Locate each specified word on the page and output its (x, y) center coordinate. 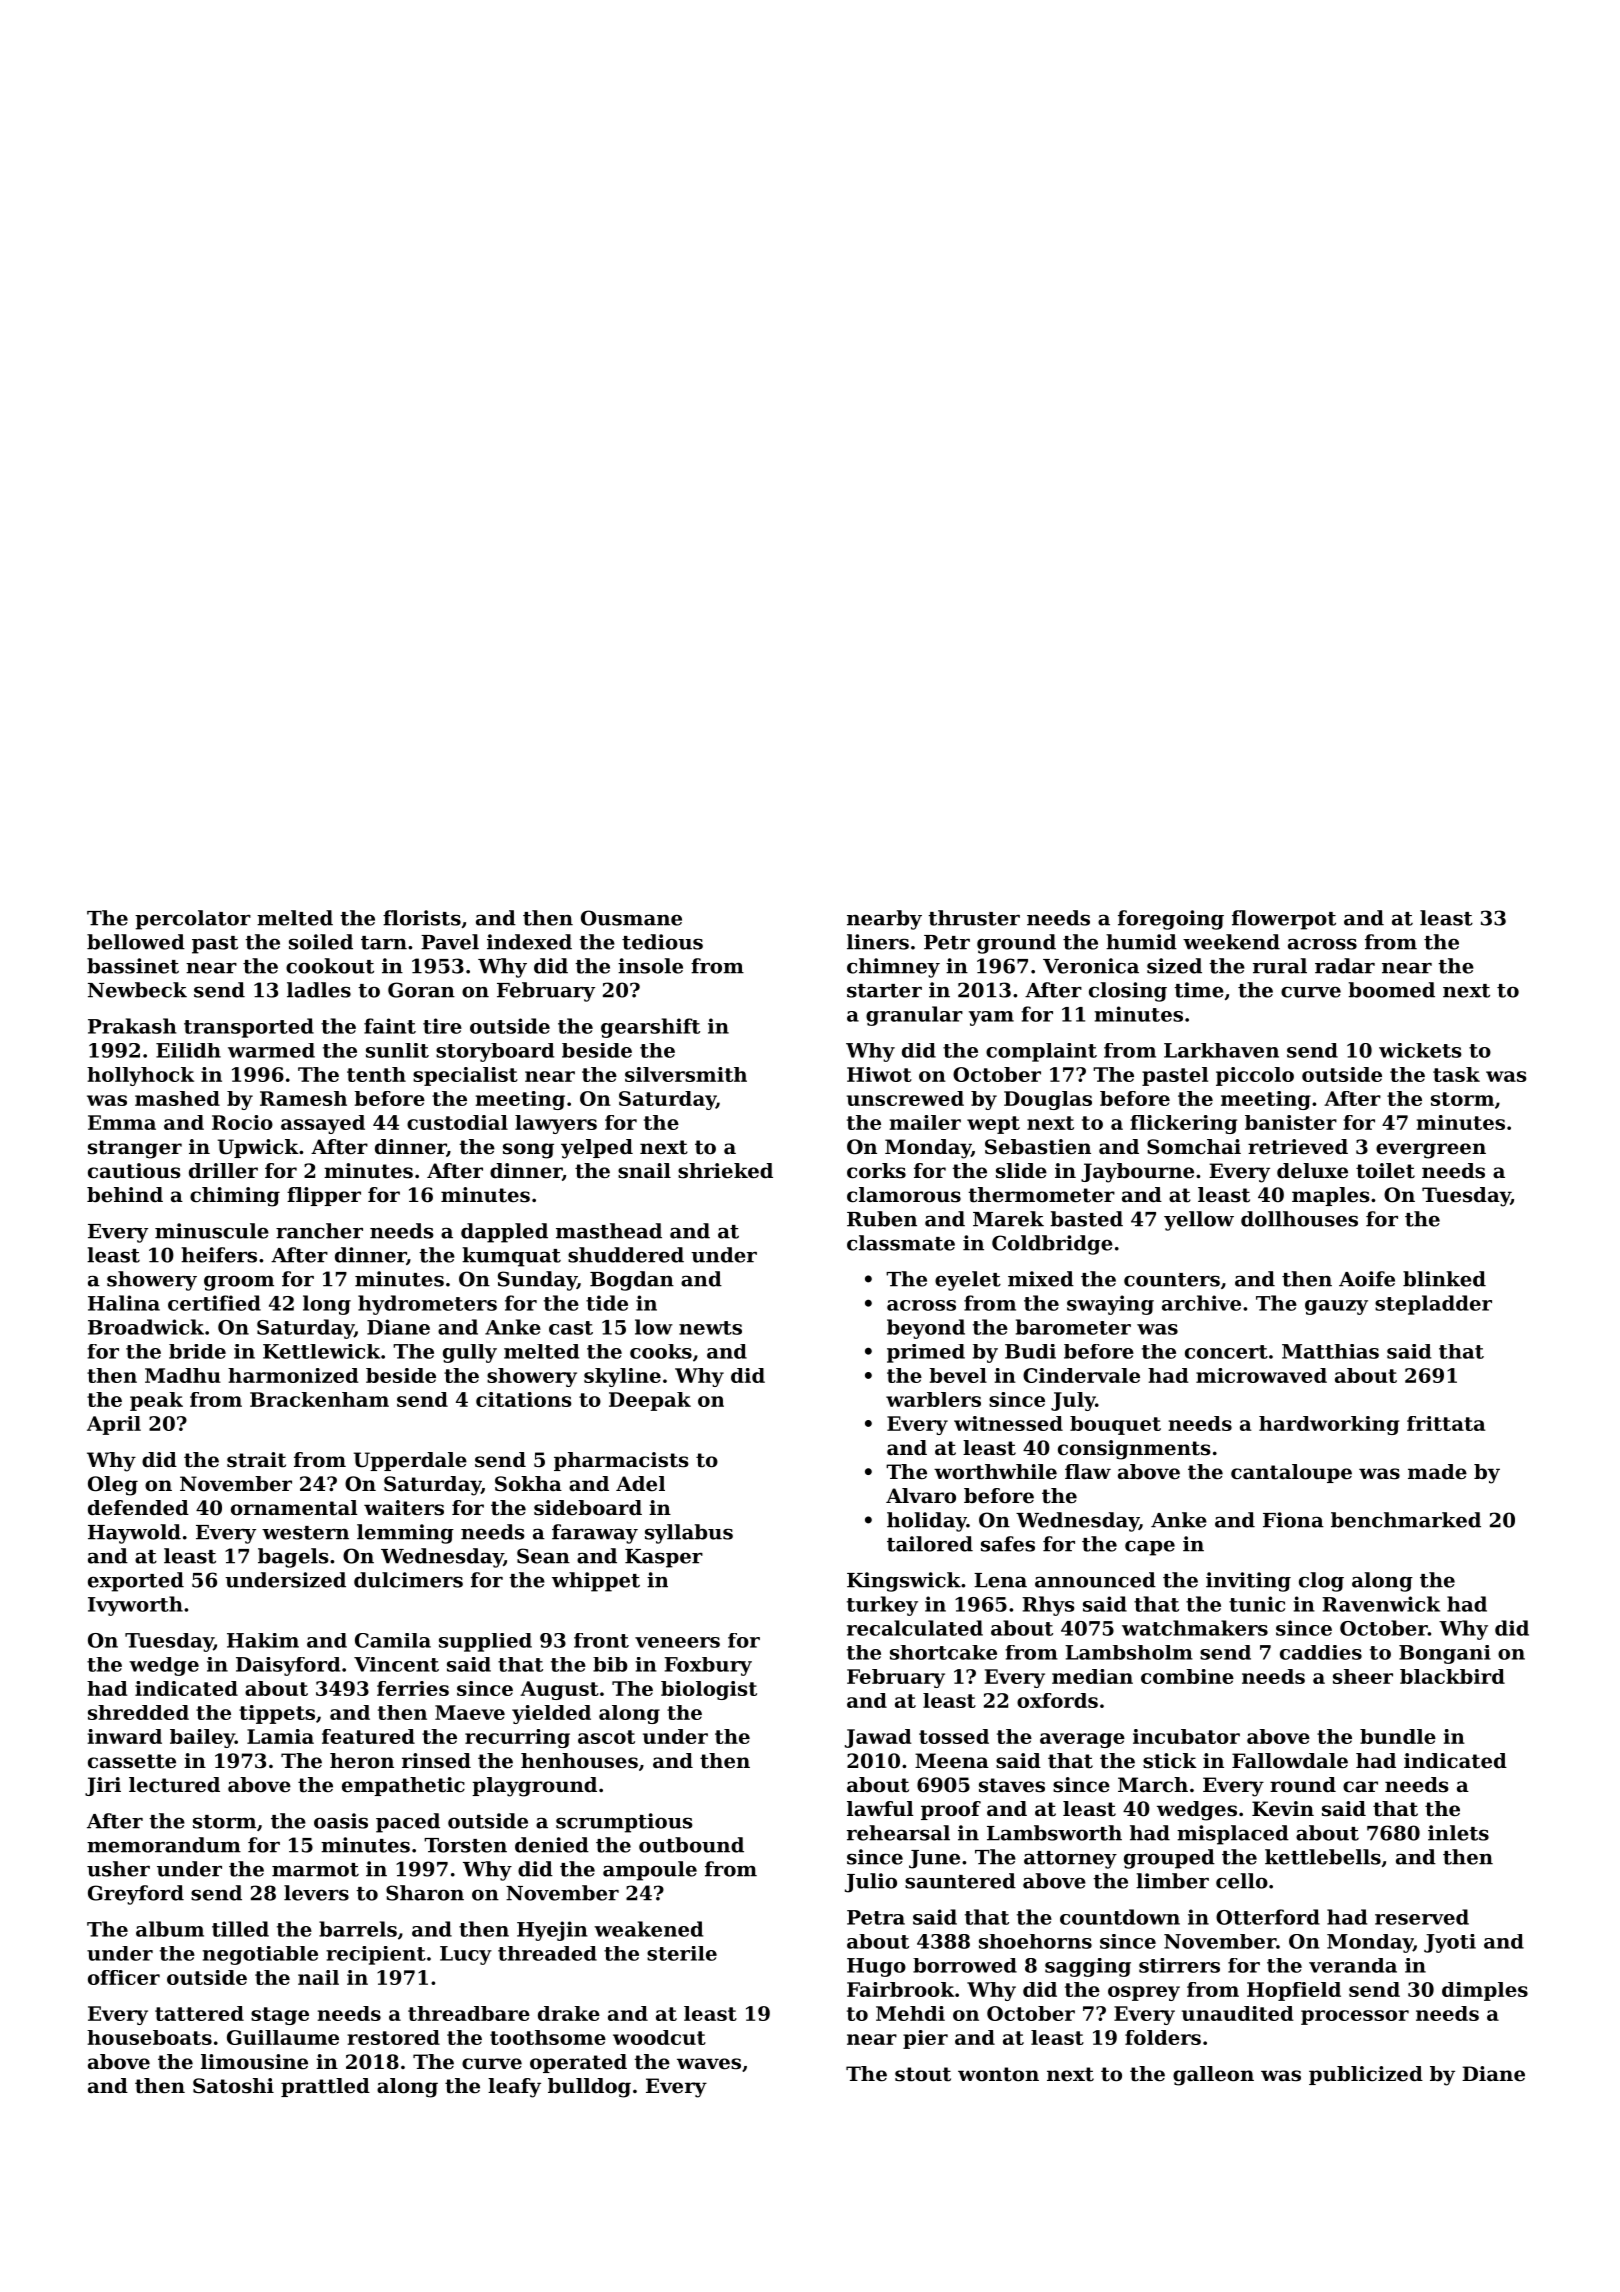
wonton (998, 2074)
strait (256, 1460)
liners (878, 942)
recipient (376, 1955)
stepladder (1433, 1305)
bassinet (133, 966)
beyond (926, 1329)
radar (1345, 966)
